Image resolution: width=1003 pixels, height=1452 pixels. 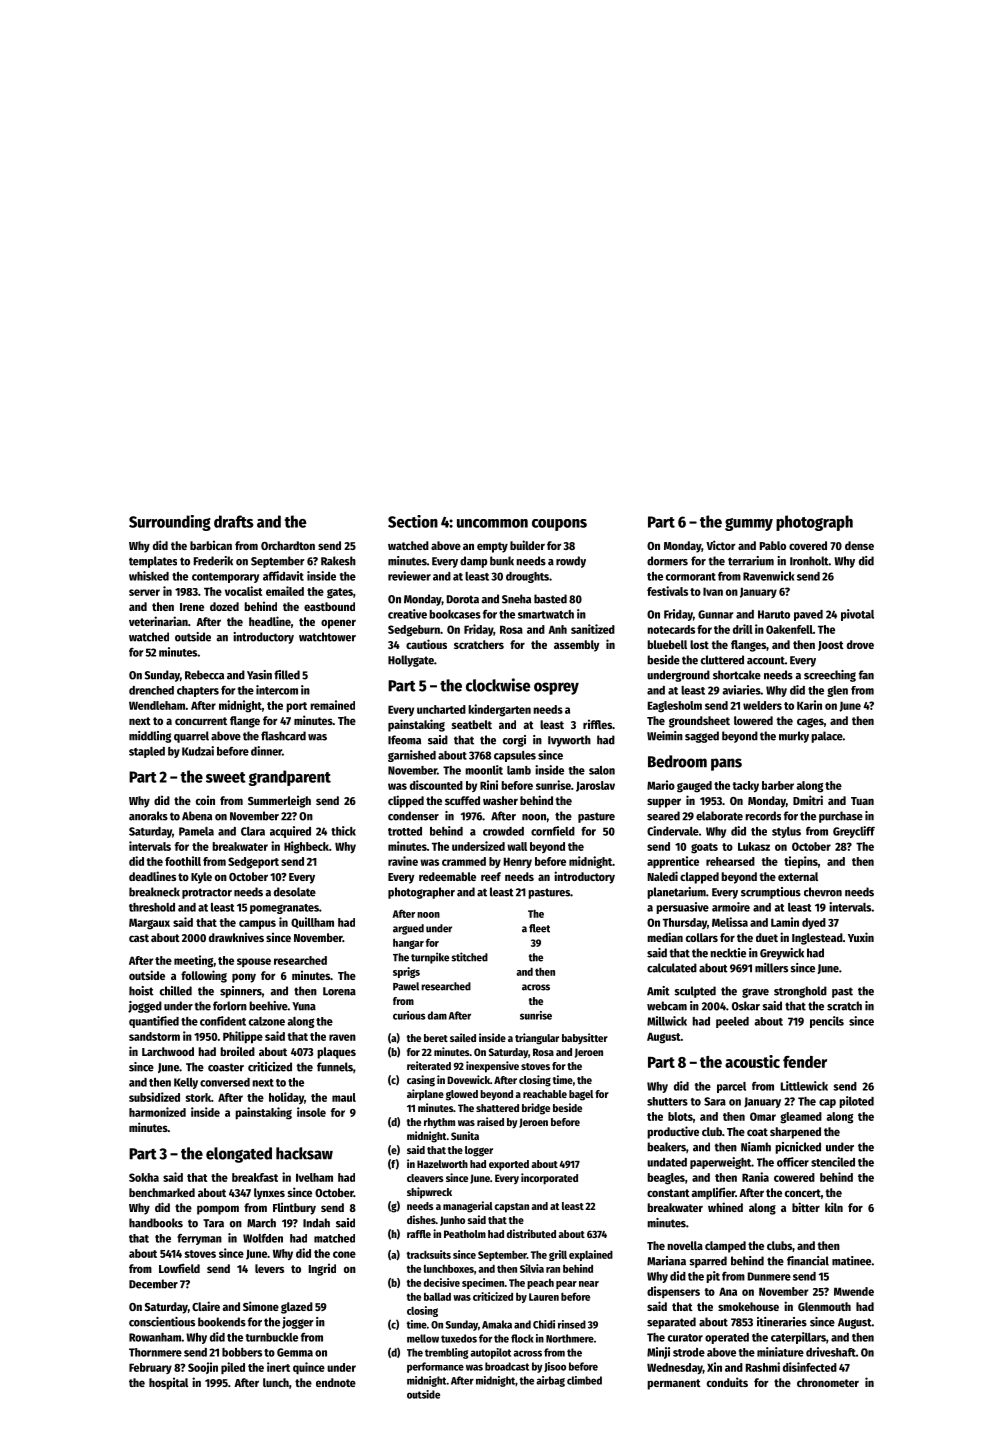 I want to click on sparred, so click(x=708, y=1262).
